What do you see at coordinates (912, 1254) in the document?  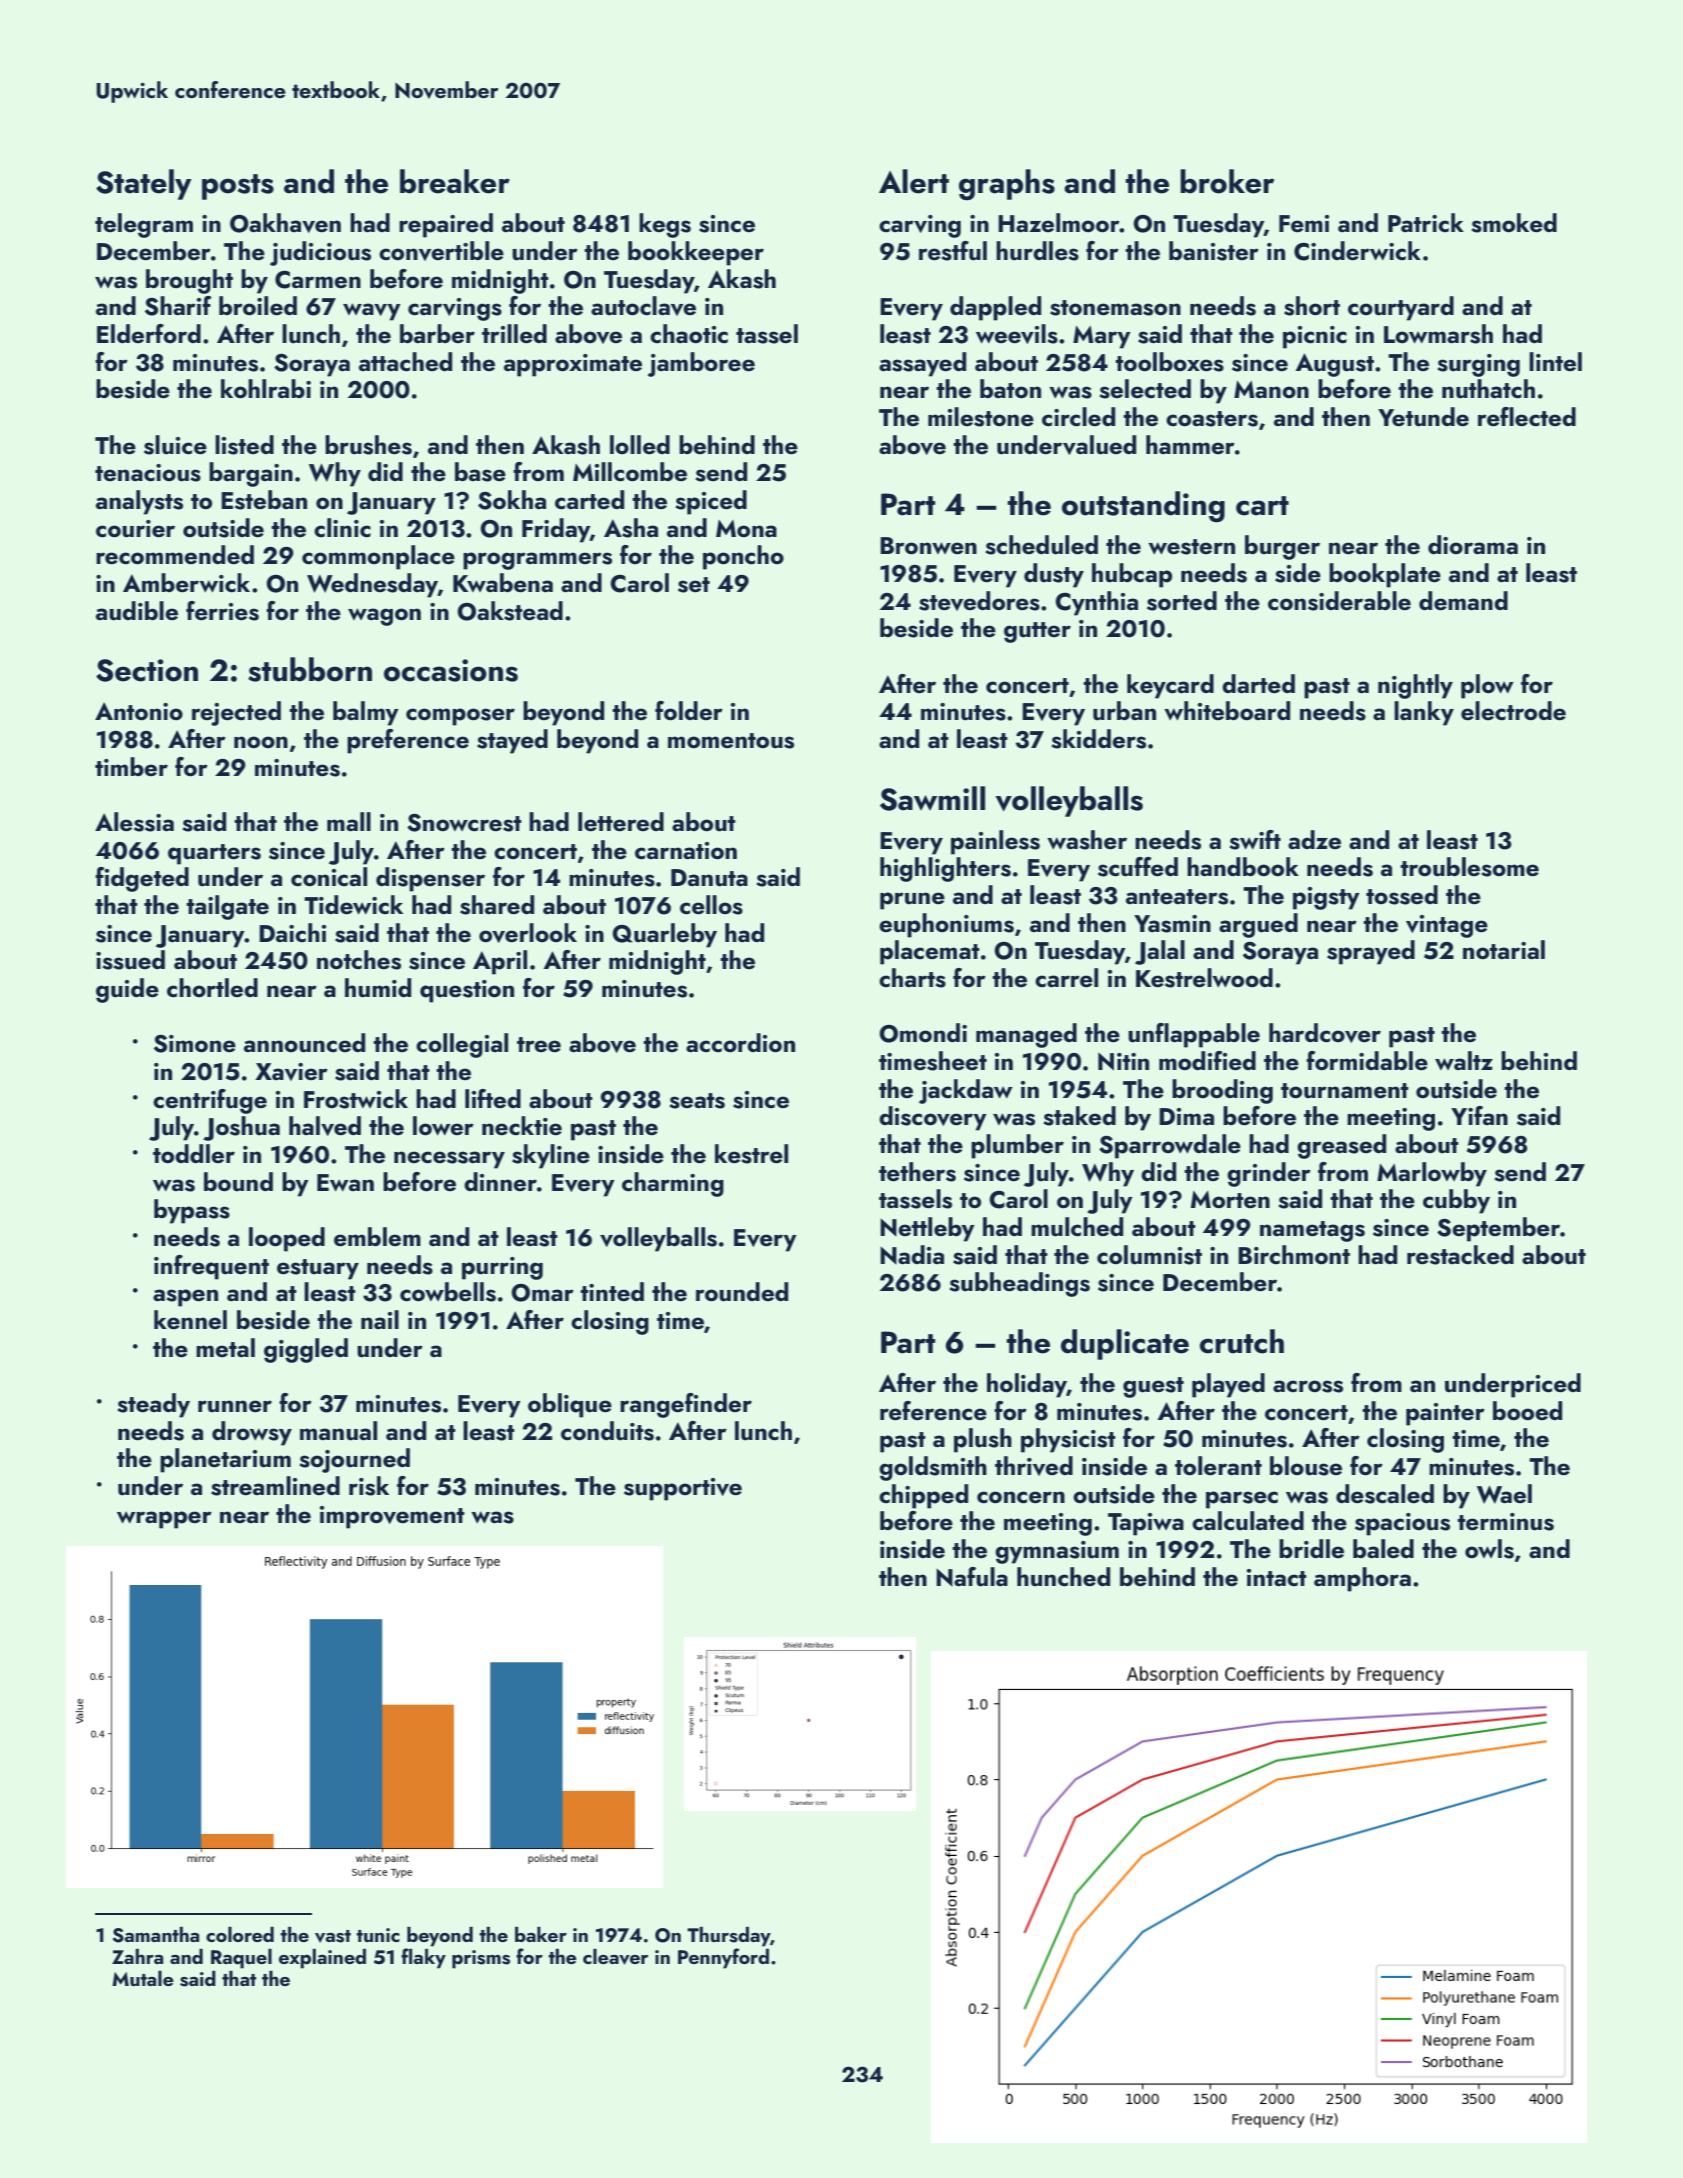 I see `Nadia` at bounding box center [912, 1254].
